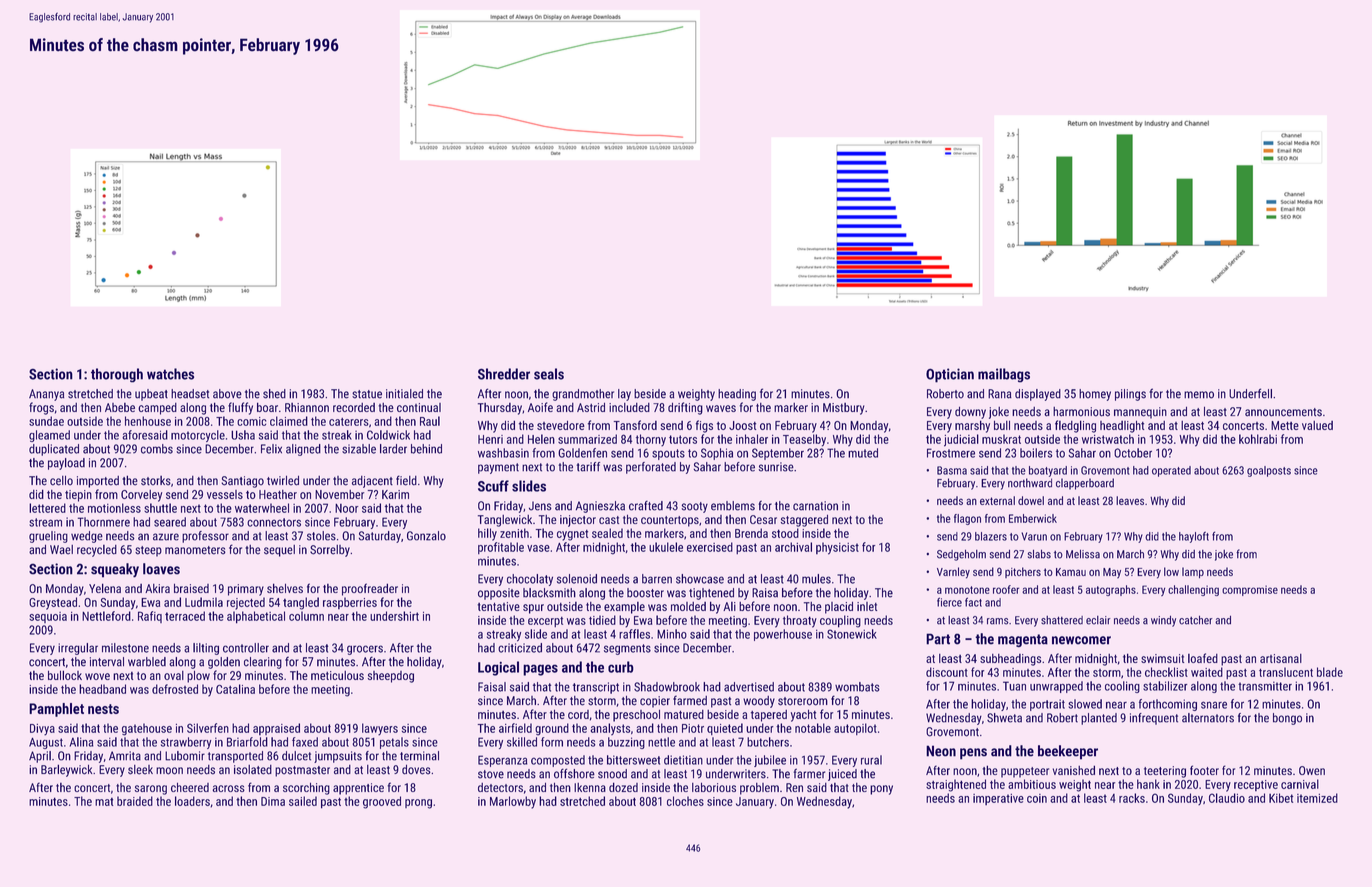 The width and height of the document is (1372, 887). I want to click on perforated, so click(651, 468).
